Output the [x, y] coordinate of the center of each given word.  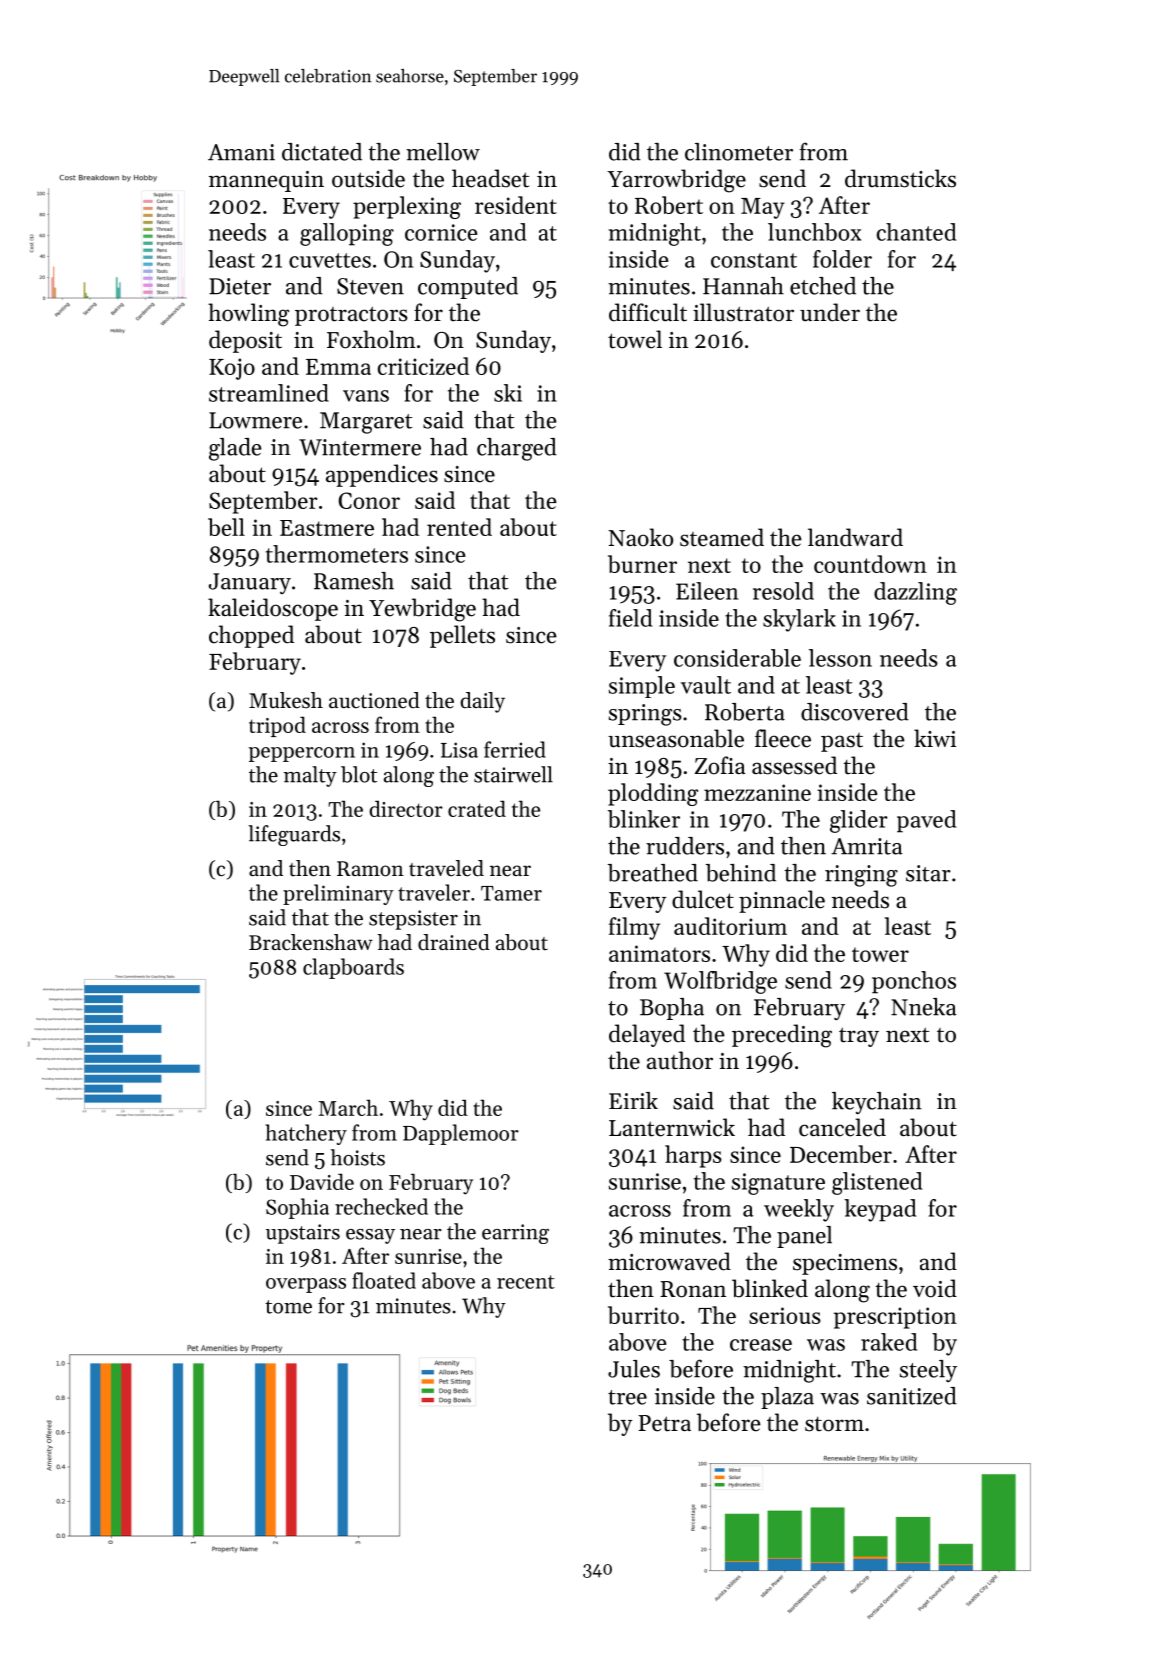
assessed [794, 765]
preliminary [338, 894]
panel [804, 1237]
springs [645, 715]
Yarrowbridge [676, 181]
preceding [782, 1036]
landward [855, 537]
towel [635, 339]
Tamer [511, 893]
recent [526, 1282]
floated [384, 1280]
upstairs [303, 1234]
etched [823, 286]
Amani [241, 152]
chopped [251, 636]
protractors [351, 316]
